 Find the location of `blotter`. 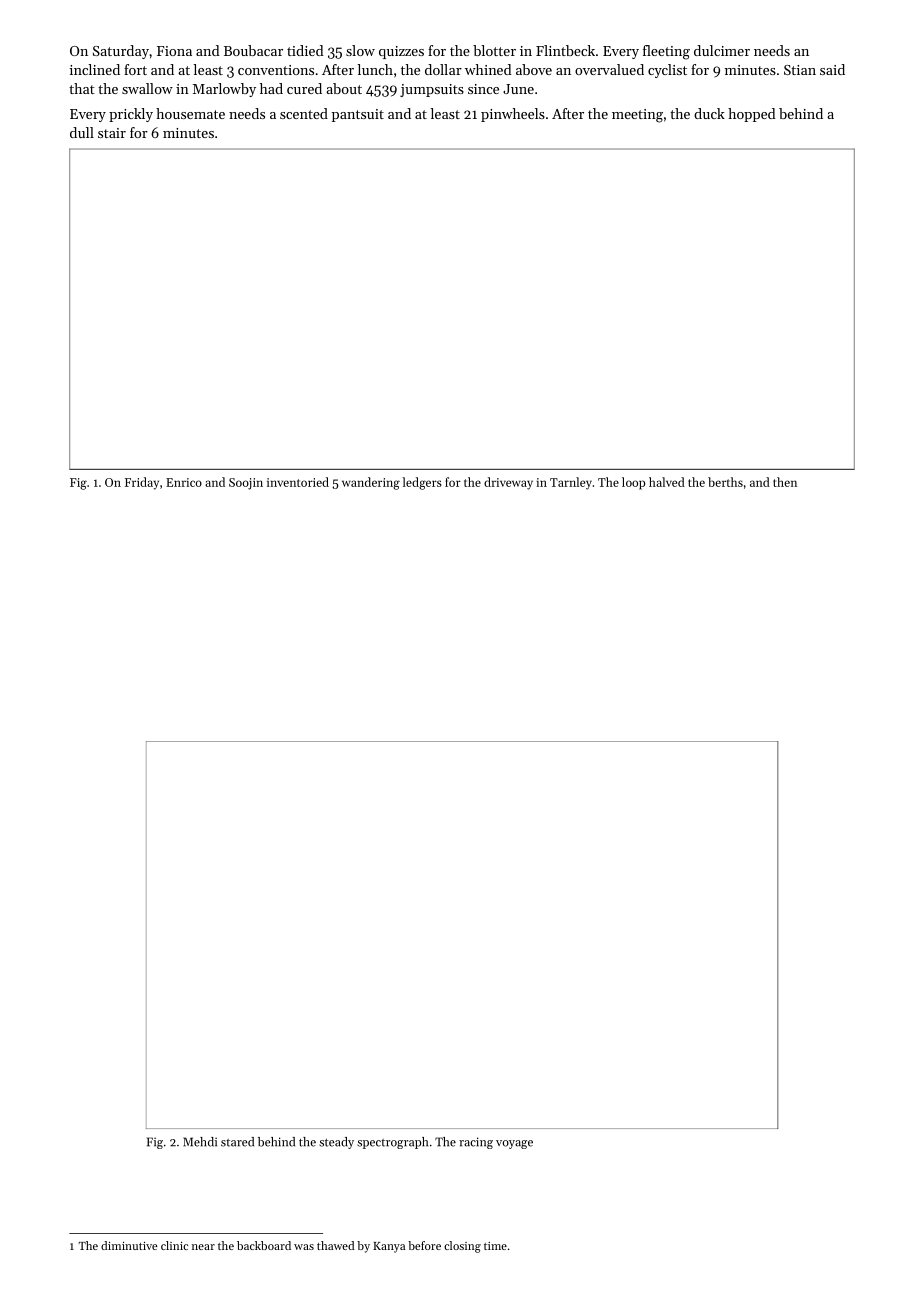

blotter is located at coordinates (494, 50).
